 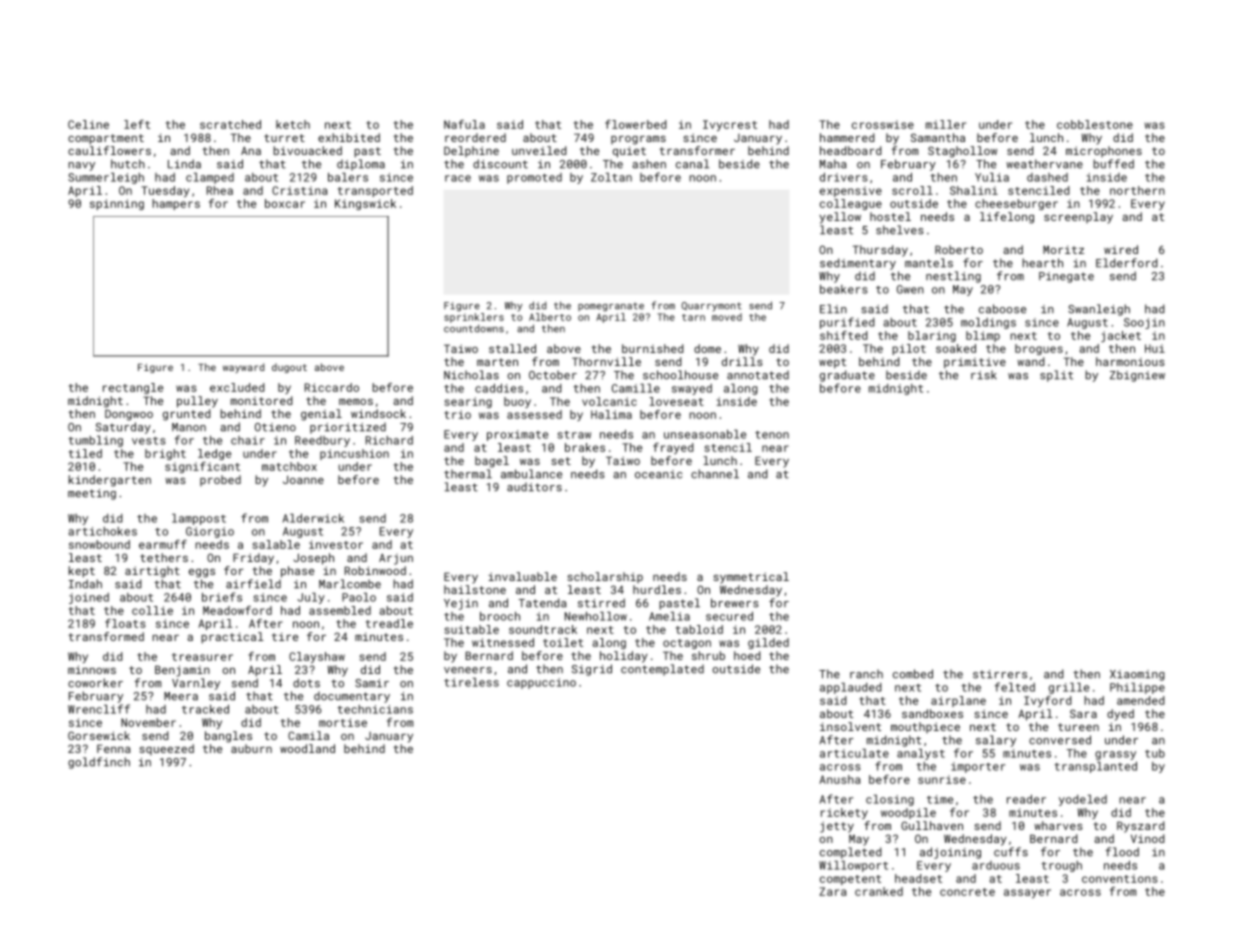 I want to click on matchbox, so click(x=289, y=466).
